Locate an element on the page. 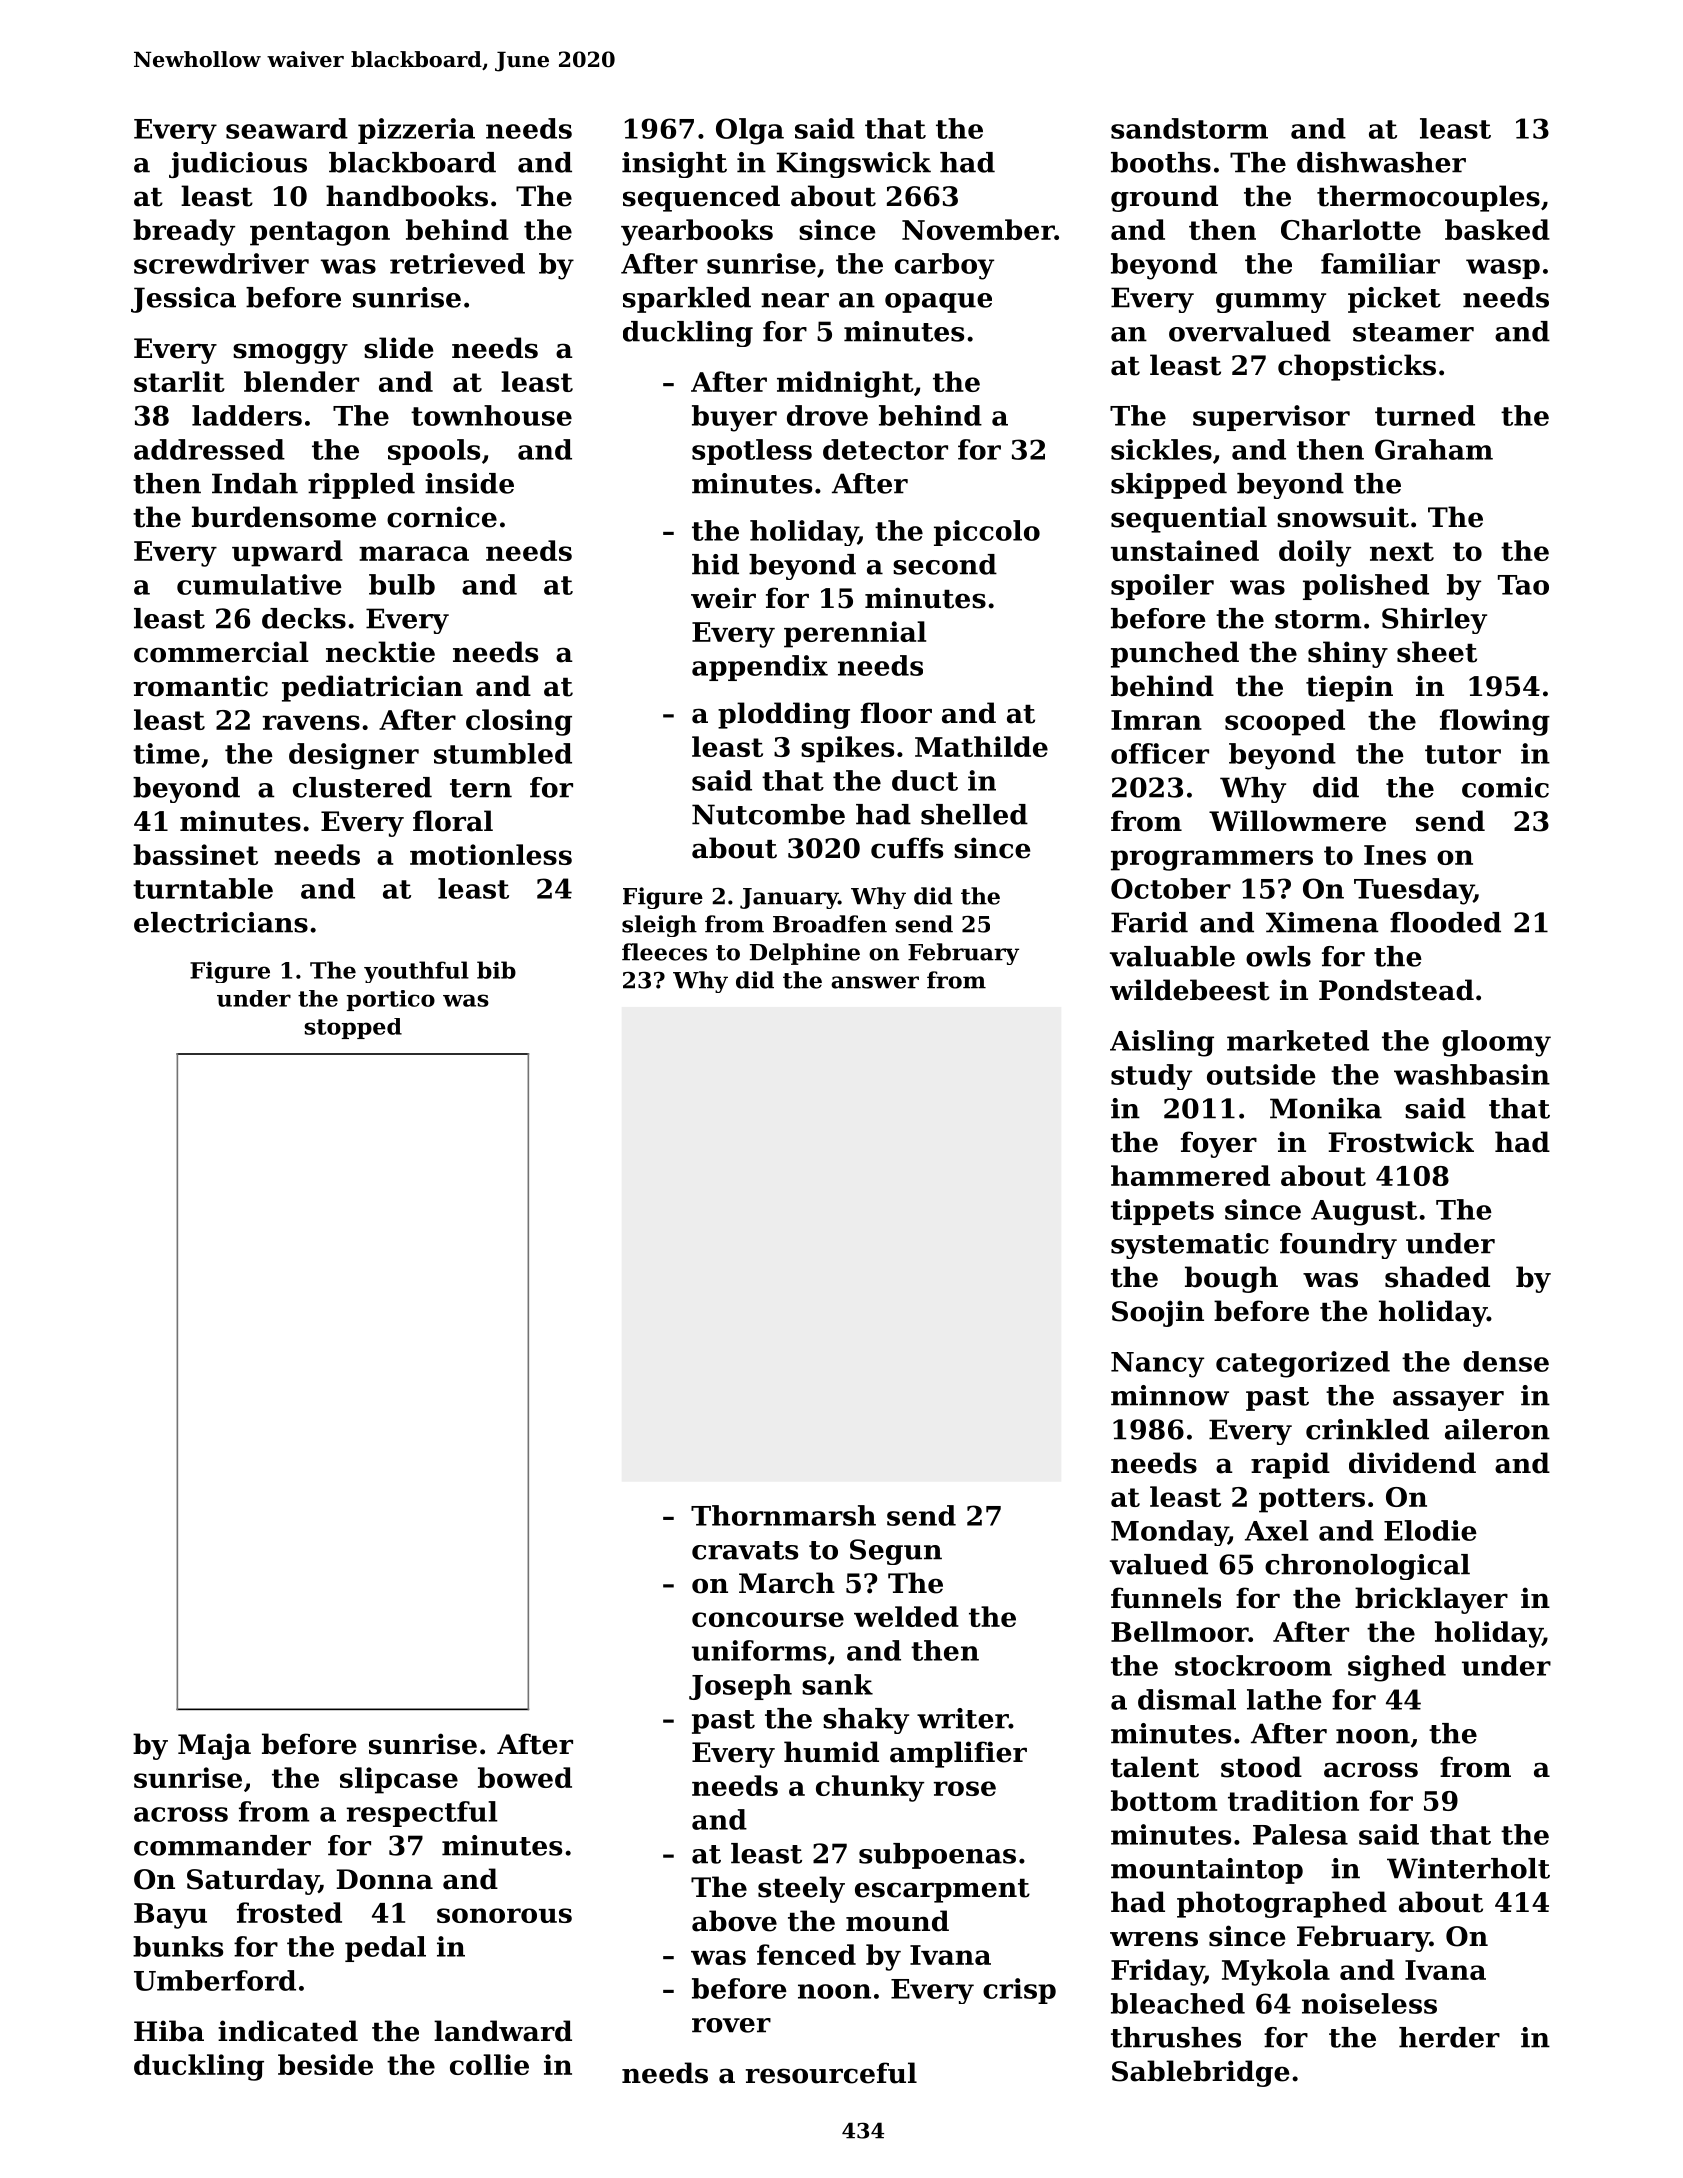 The width and height of the document is (1683, 2178). stopped is located at coordinates (353, 1028).
